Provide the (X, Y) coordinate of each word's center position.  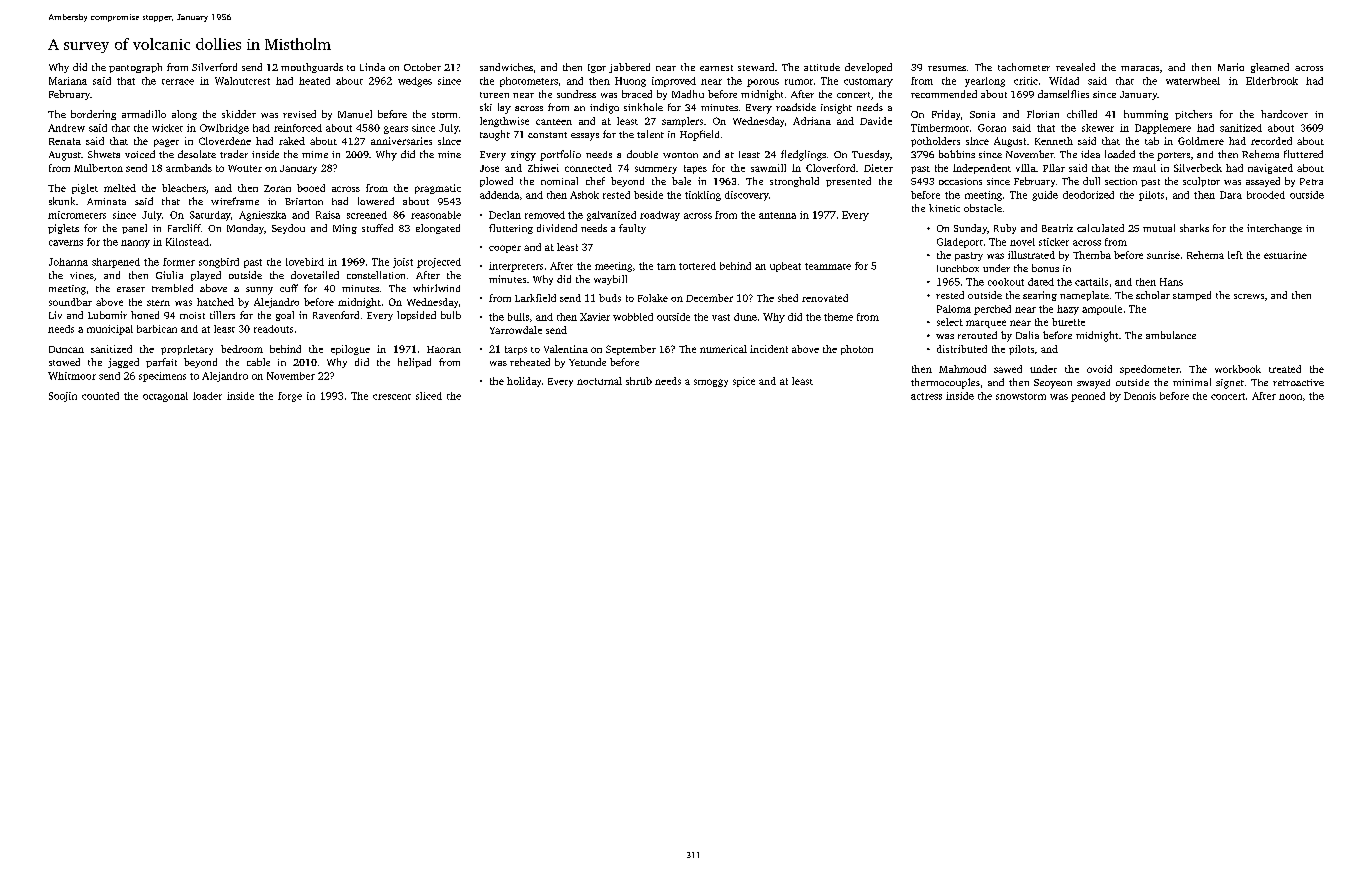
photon (857, 350)
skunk (62, 201)
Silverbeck (1198, 168)
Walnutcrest (242, 81)
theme (838, 317)
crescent (392, 397)
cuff (289, 288)
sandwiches (506, 67)
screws (1249, 296)
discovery (747, 196)
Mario (1231, 67)
